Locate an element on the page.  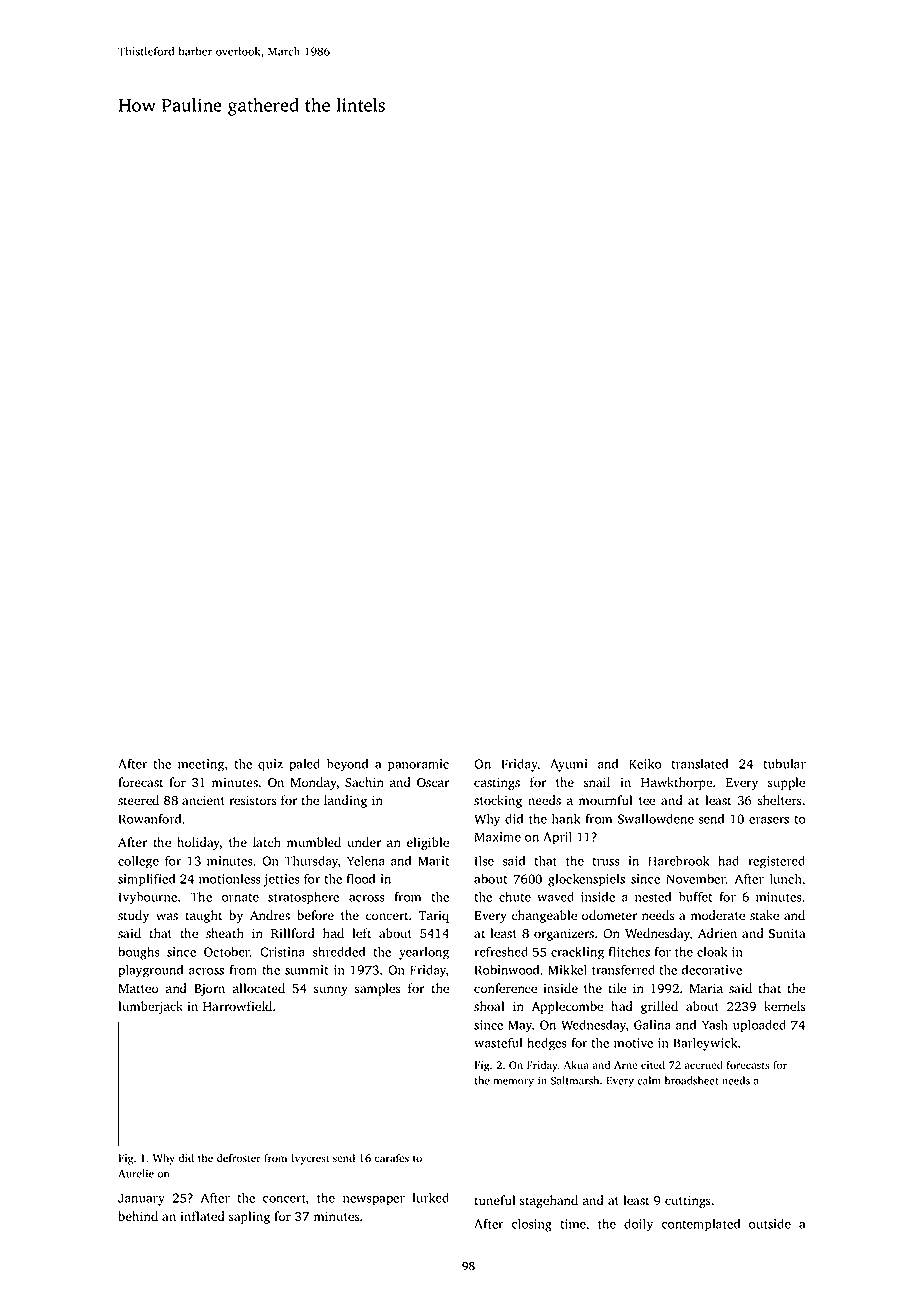
study is located at coordinates (133, 916).
